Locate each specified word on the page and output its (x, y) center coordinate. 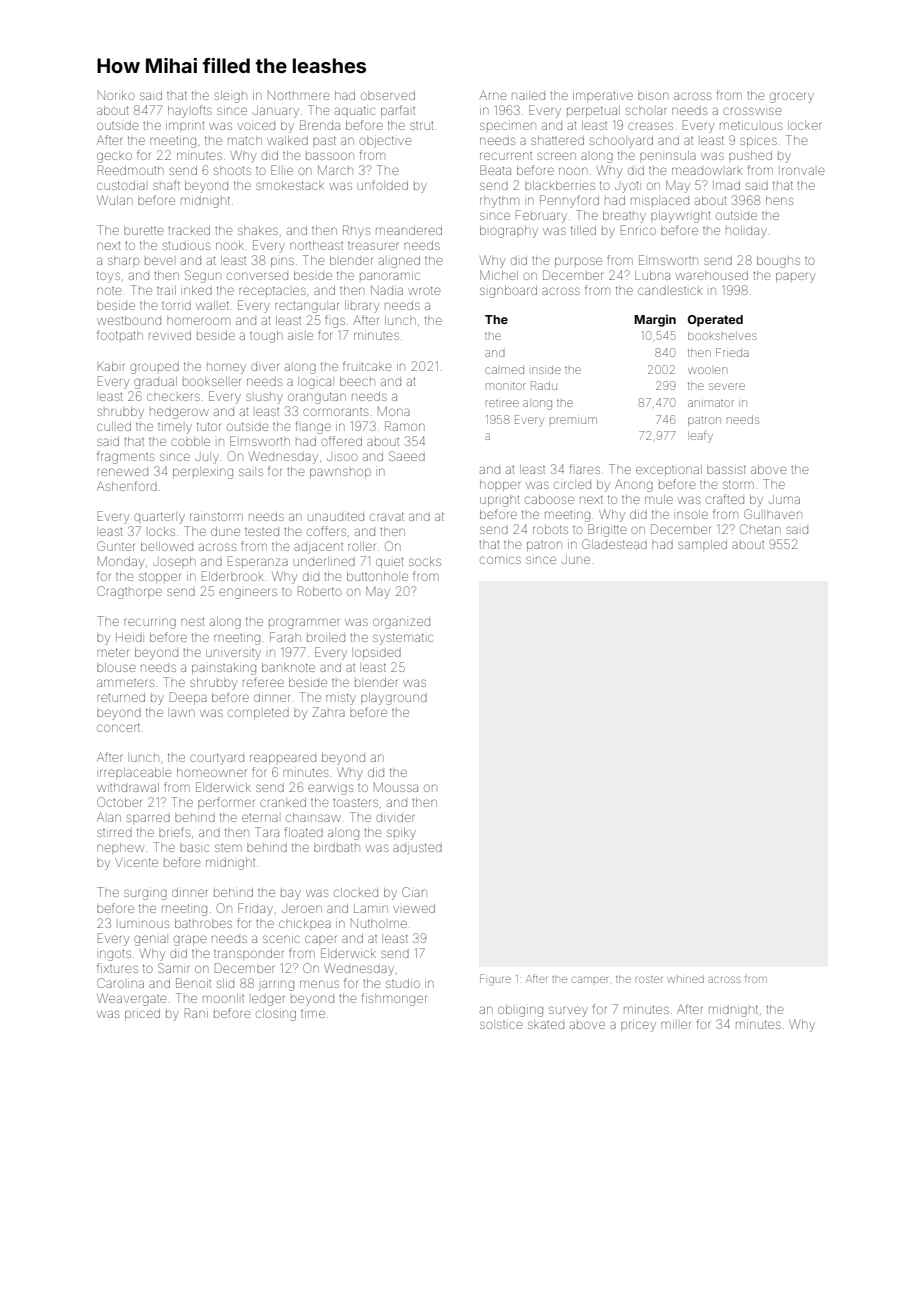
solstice (501, 1025)
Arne (492, 95)
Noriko (116, 95)
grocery (792, 97)
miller (676, 1025)
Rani (196, 1013)
